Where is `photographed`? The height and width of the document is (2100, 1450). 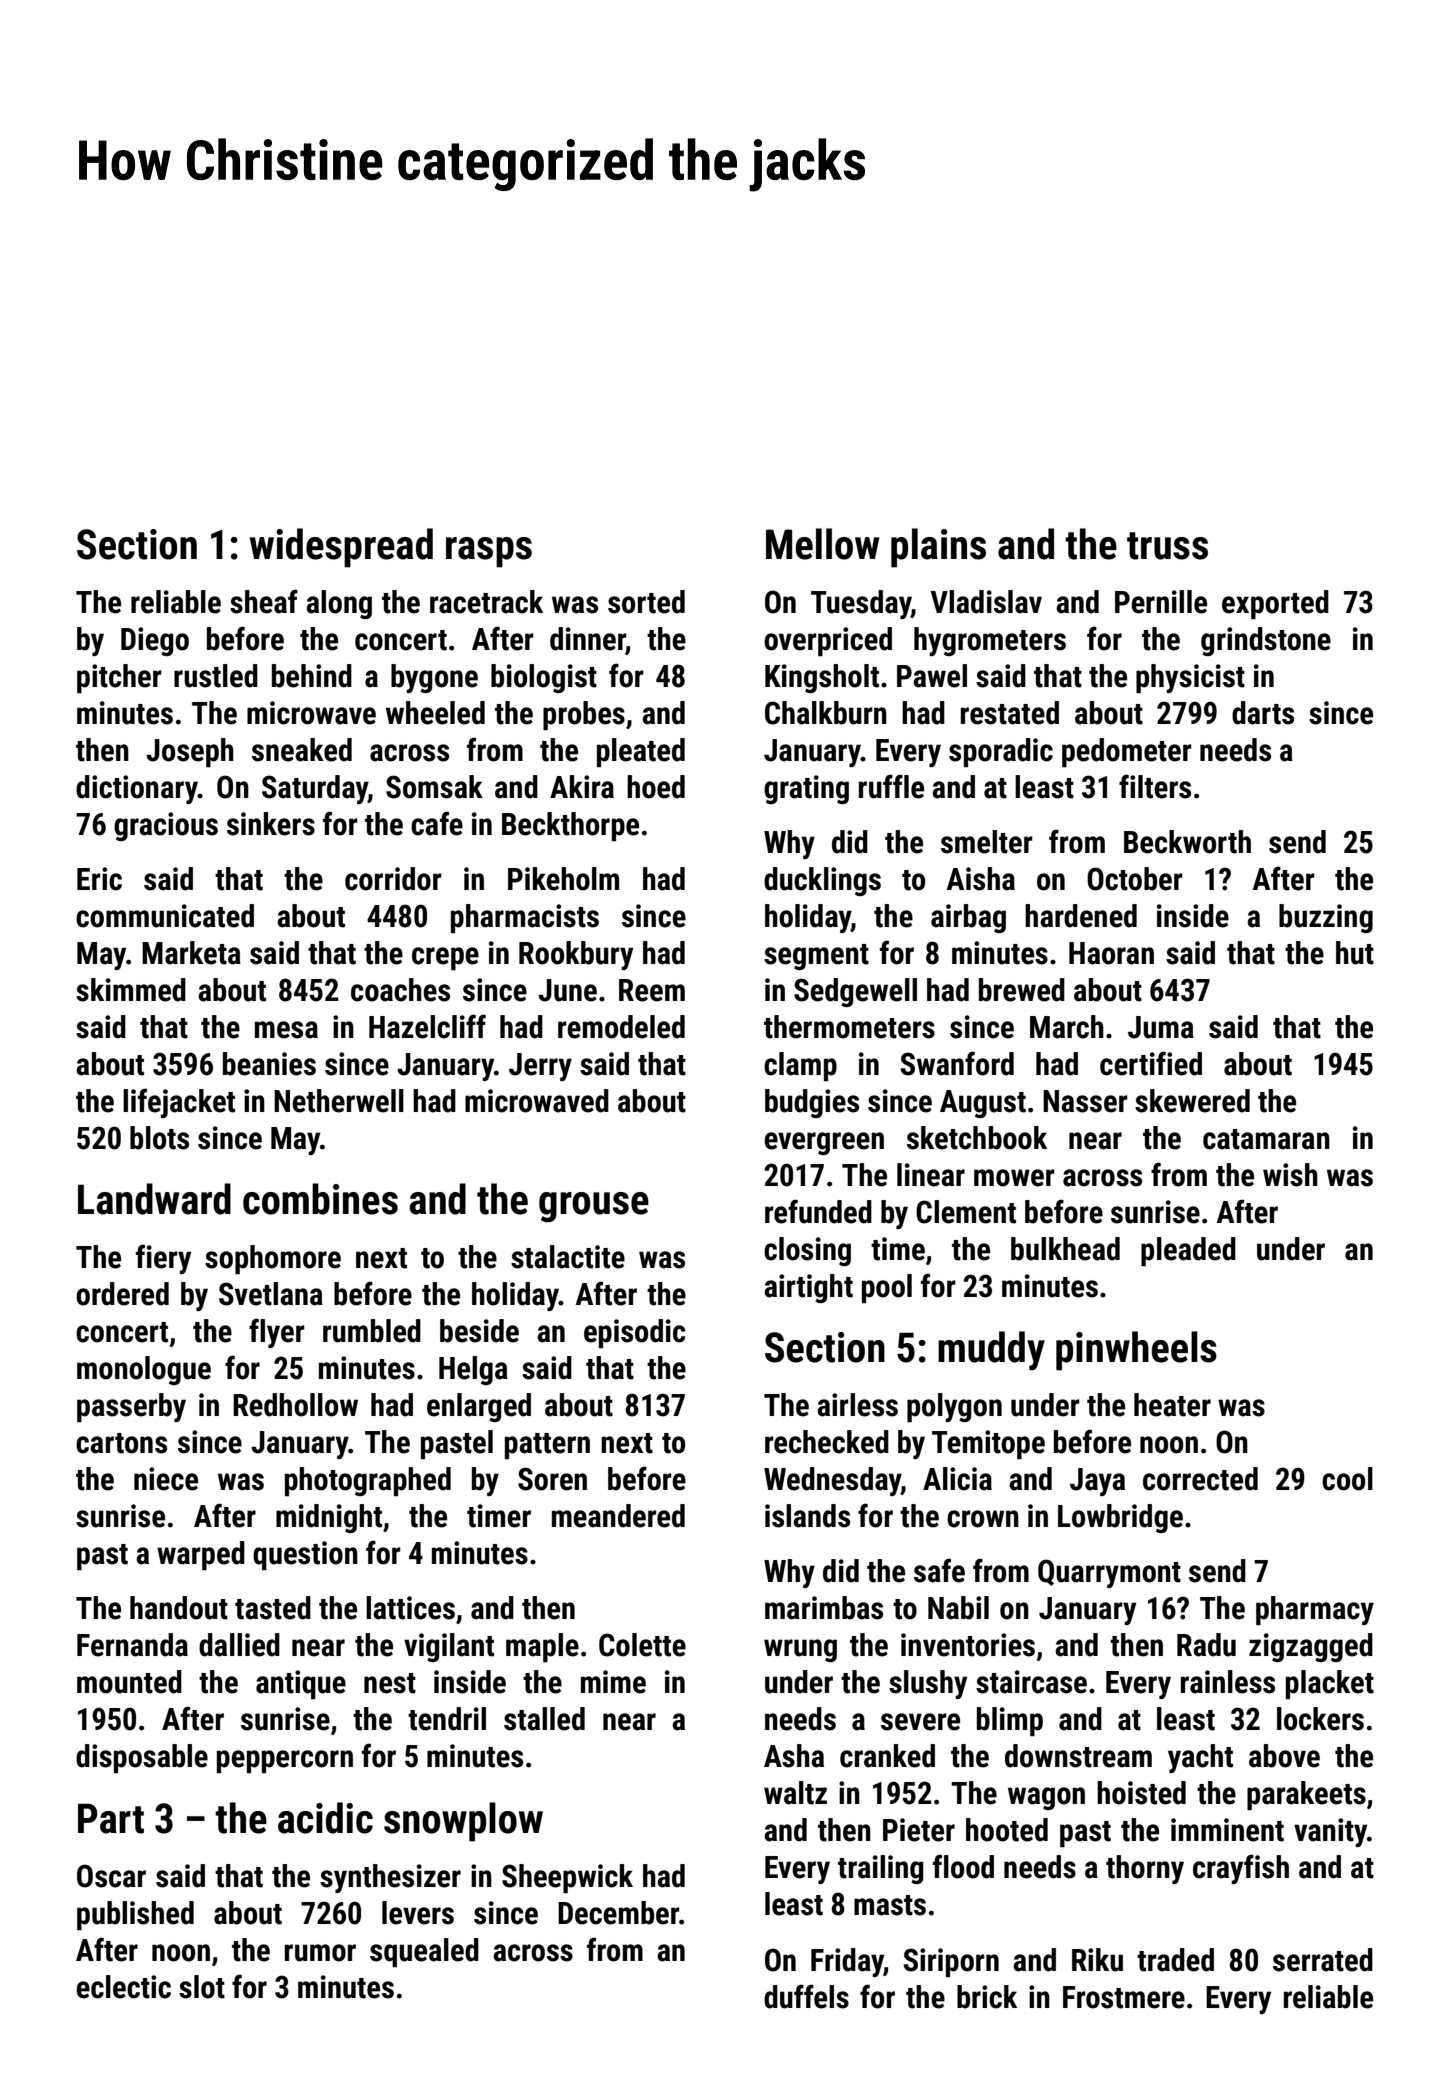 photographed is located at coordinates (368, 1481).
